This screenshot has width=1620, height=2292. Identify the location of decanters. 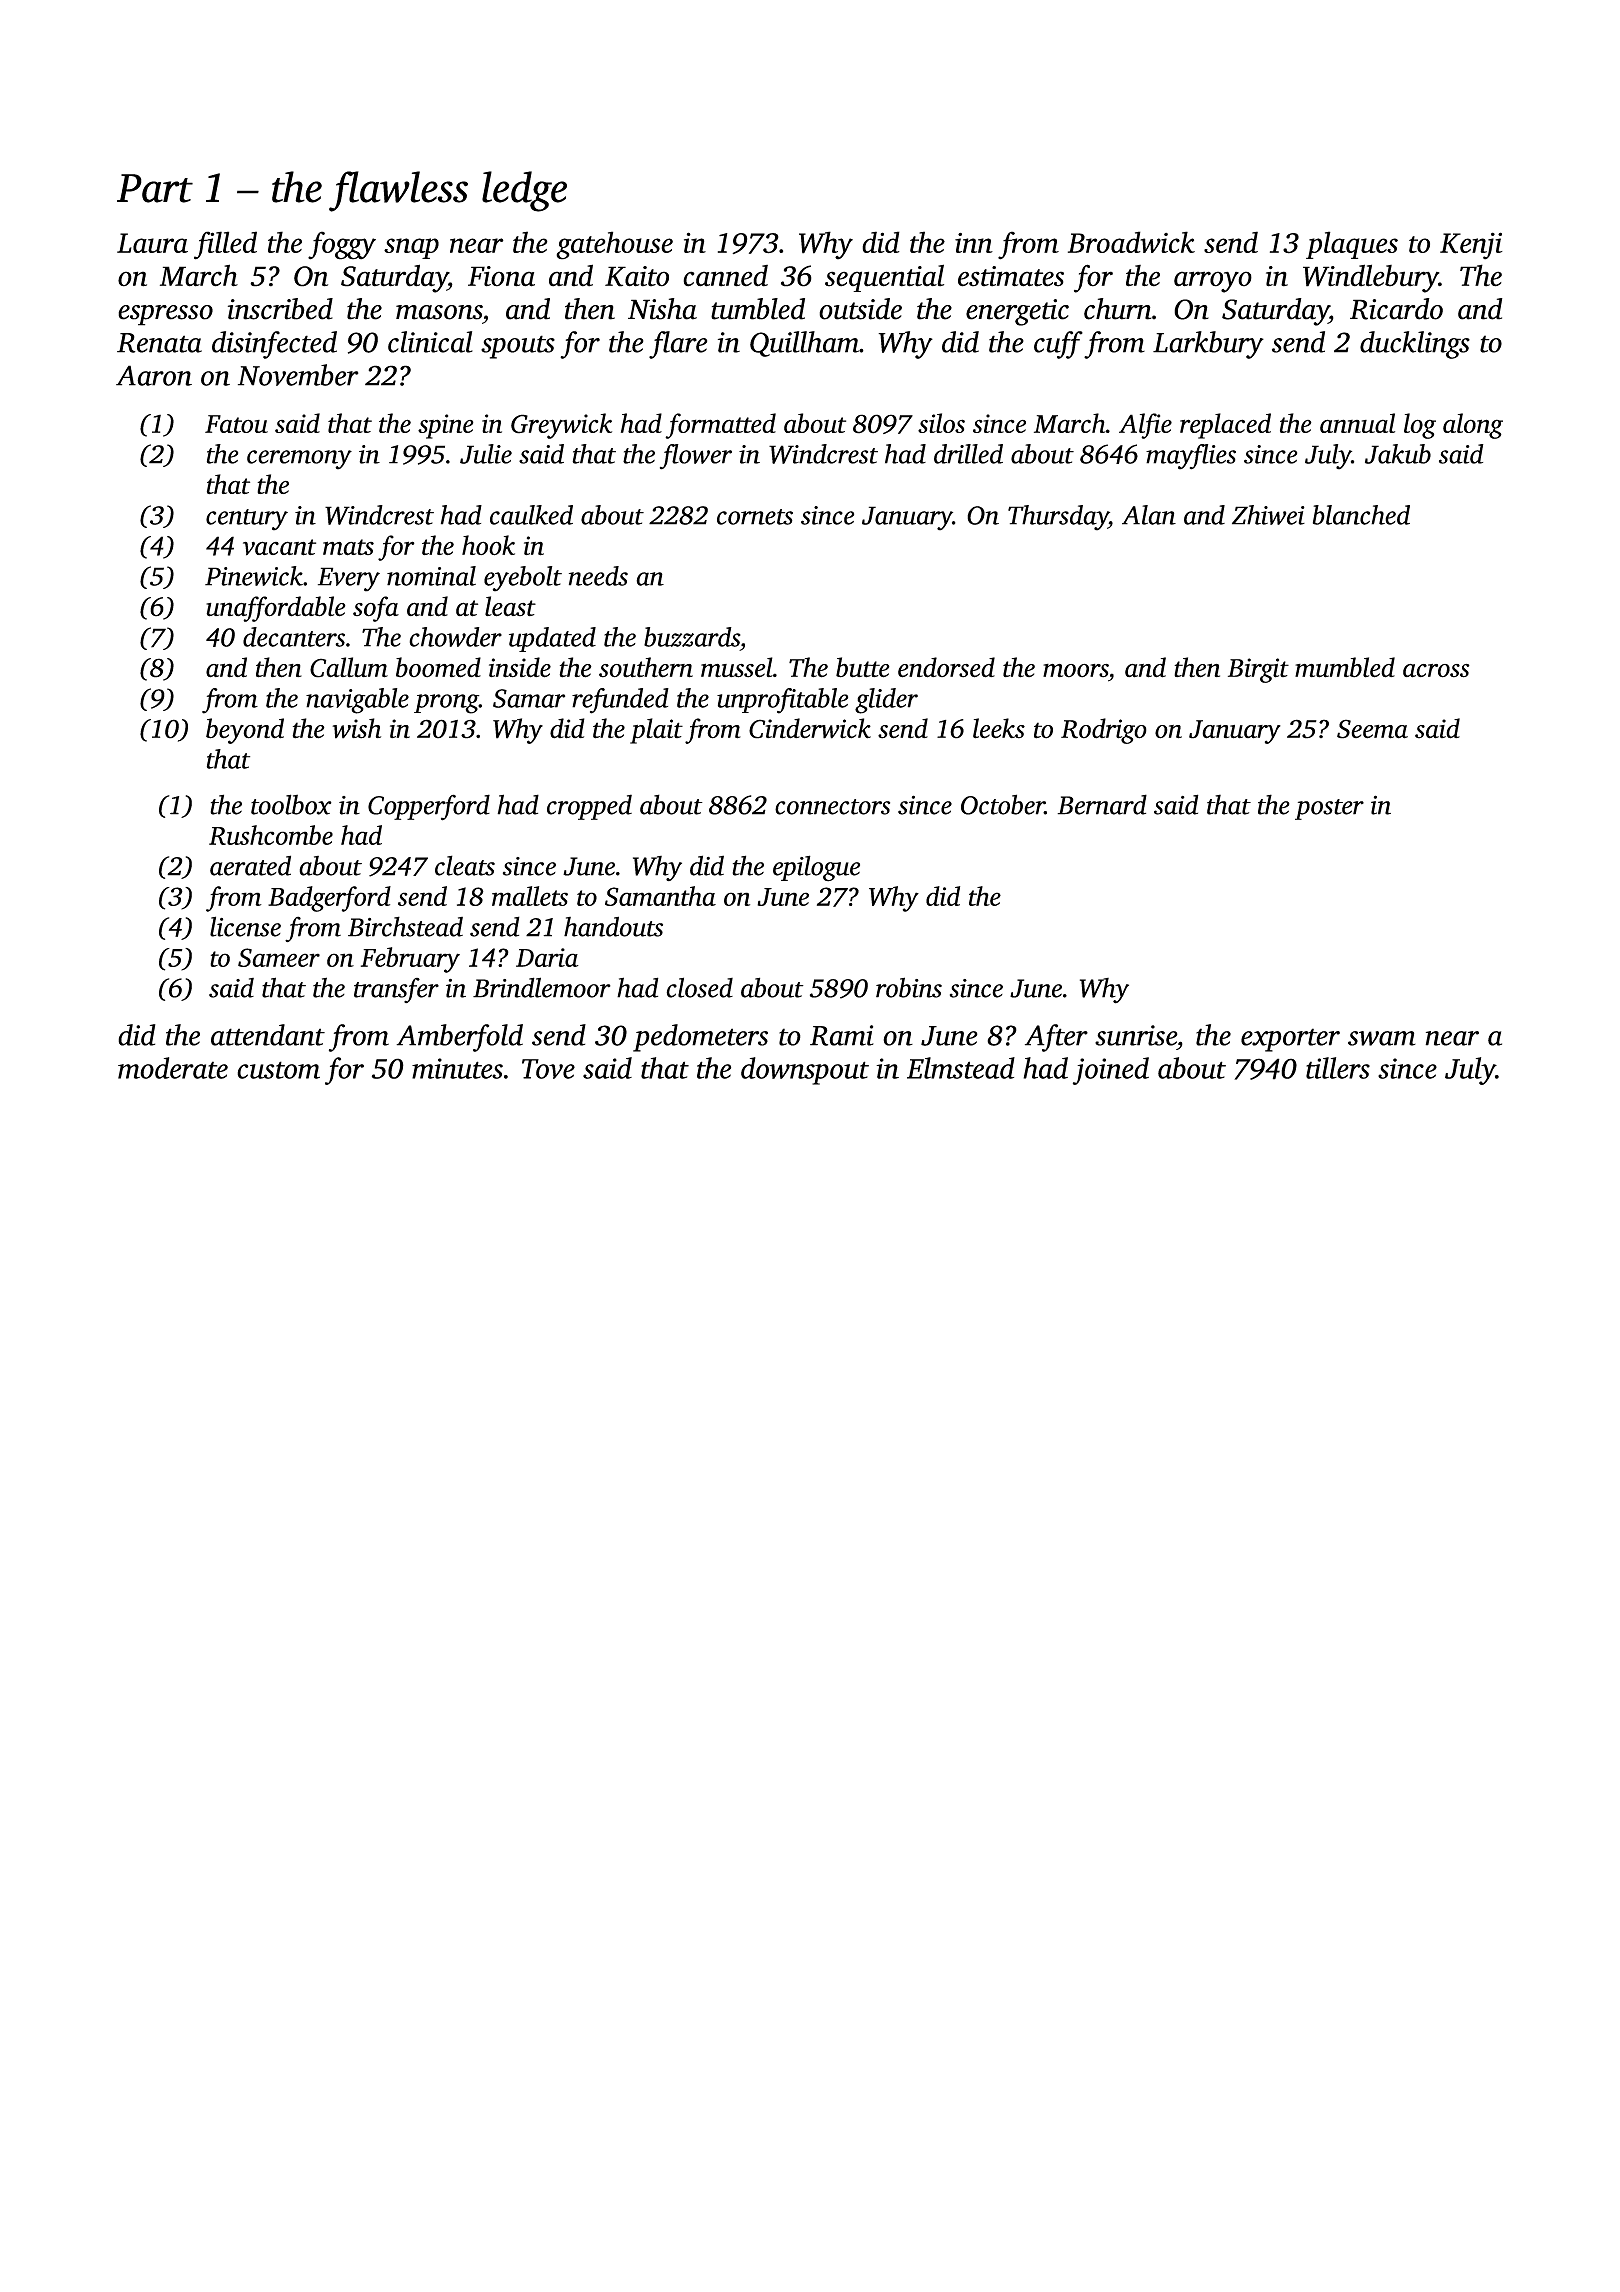
(294, 637).
